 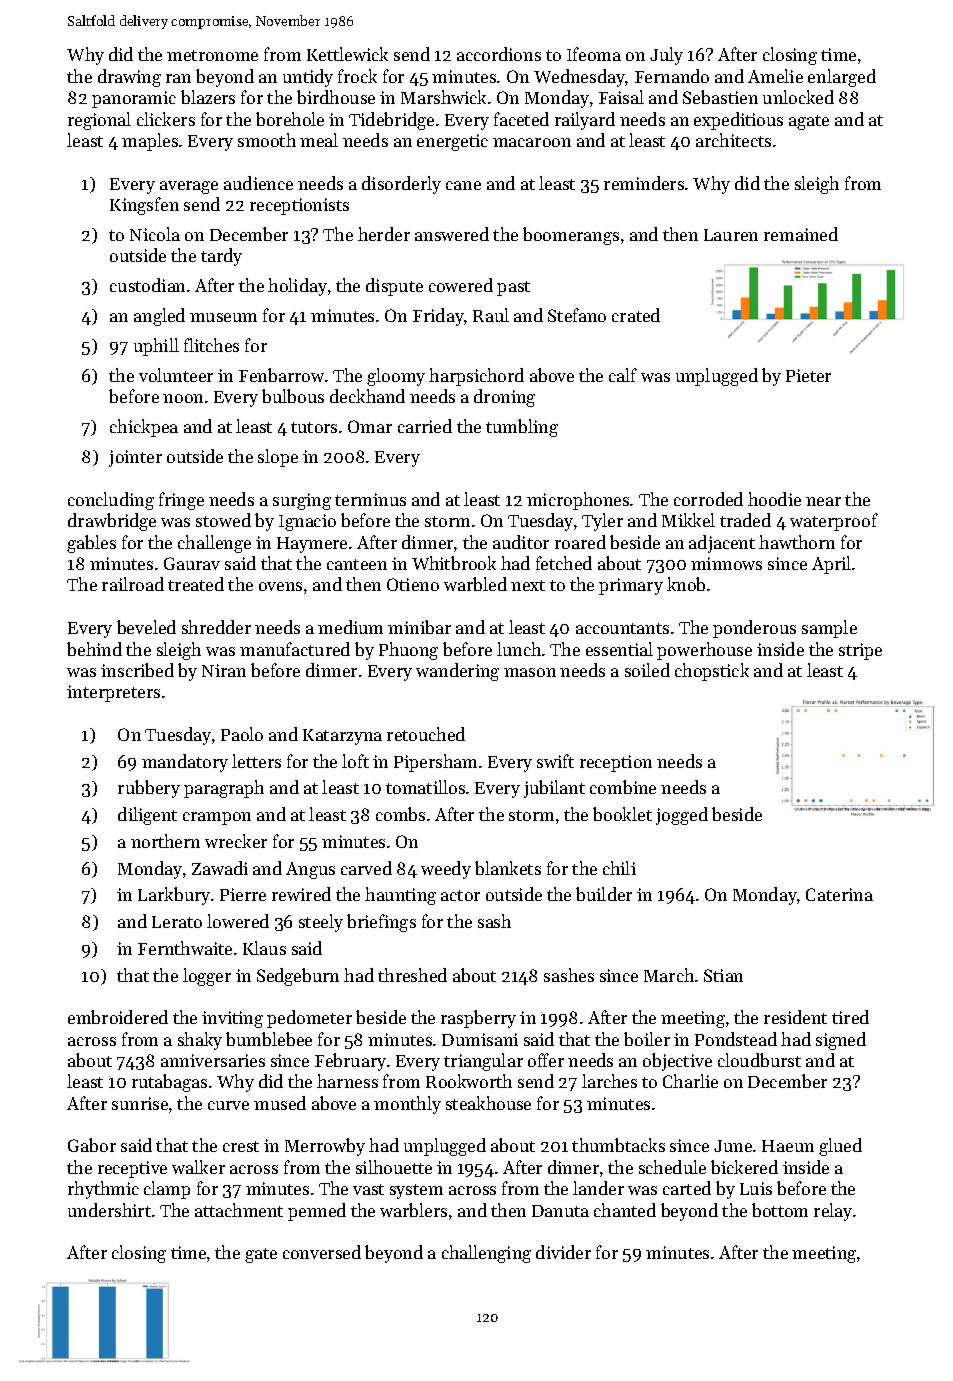 I want to click on weedy, so click(x=446, y=870).
